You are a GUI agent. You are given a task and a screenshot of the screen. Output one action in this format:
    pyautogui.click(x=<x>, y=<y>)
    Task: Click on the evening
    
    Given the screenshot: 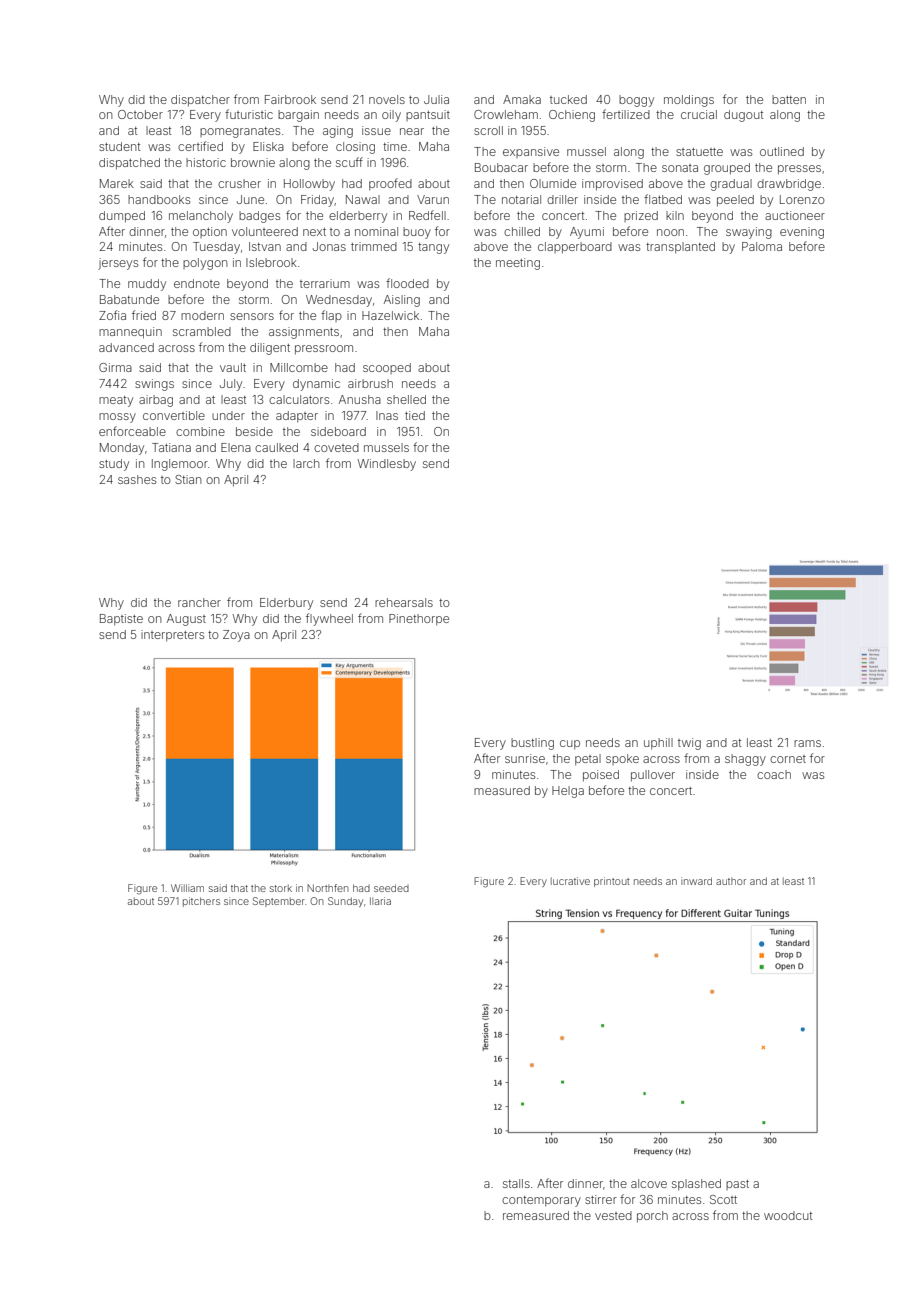 What is the action you would take?
    pyautogui.click(x=802, y=233)
